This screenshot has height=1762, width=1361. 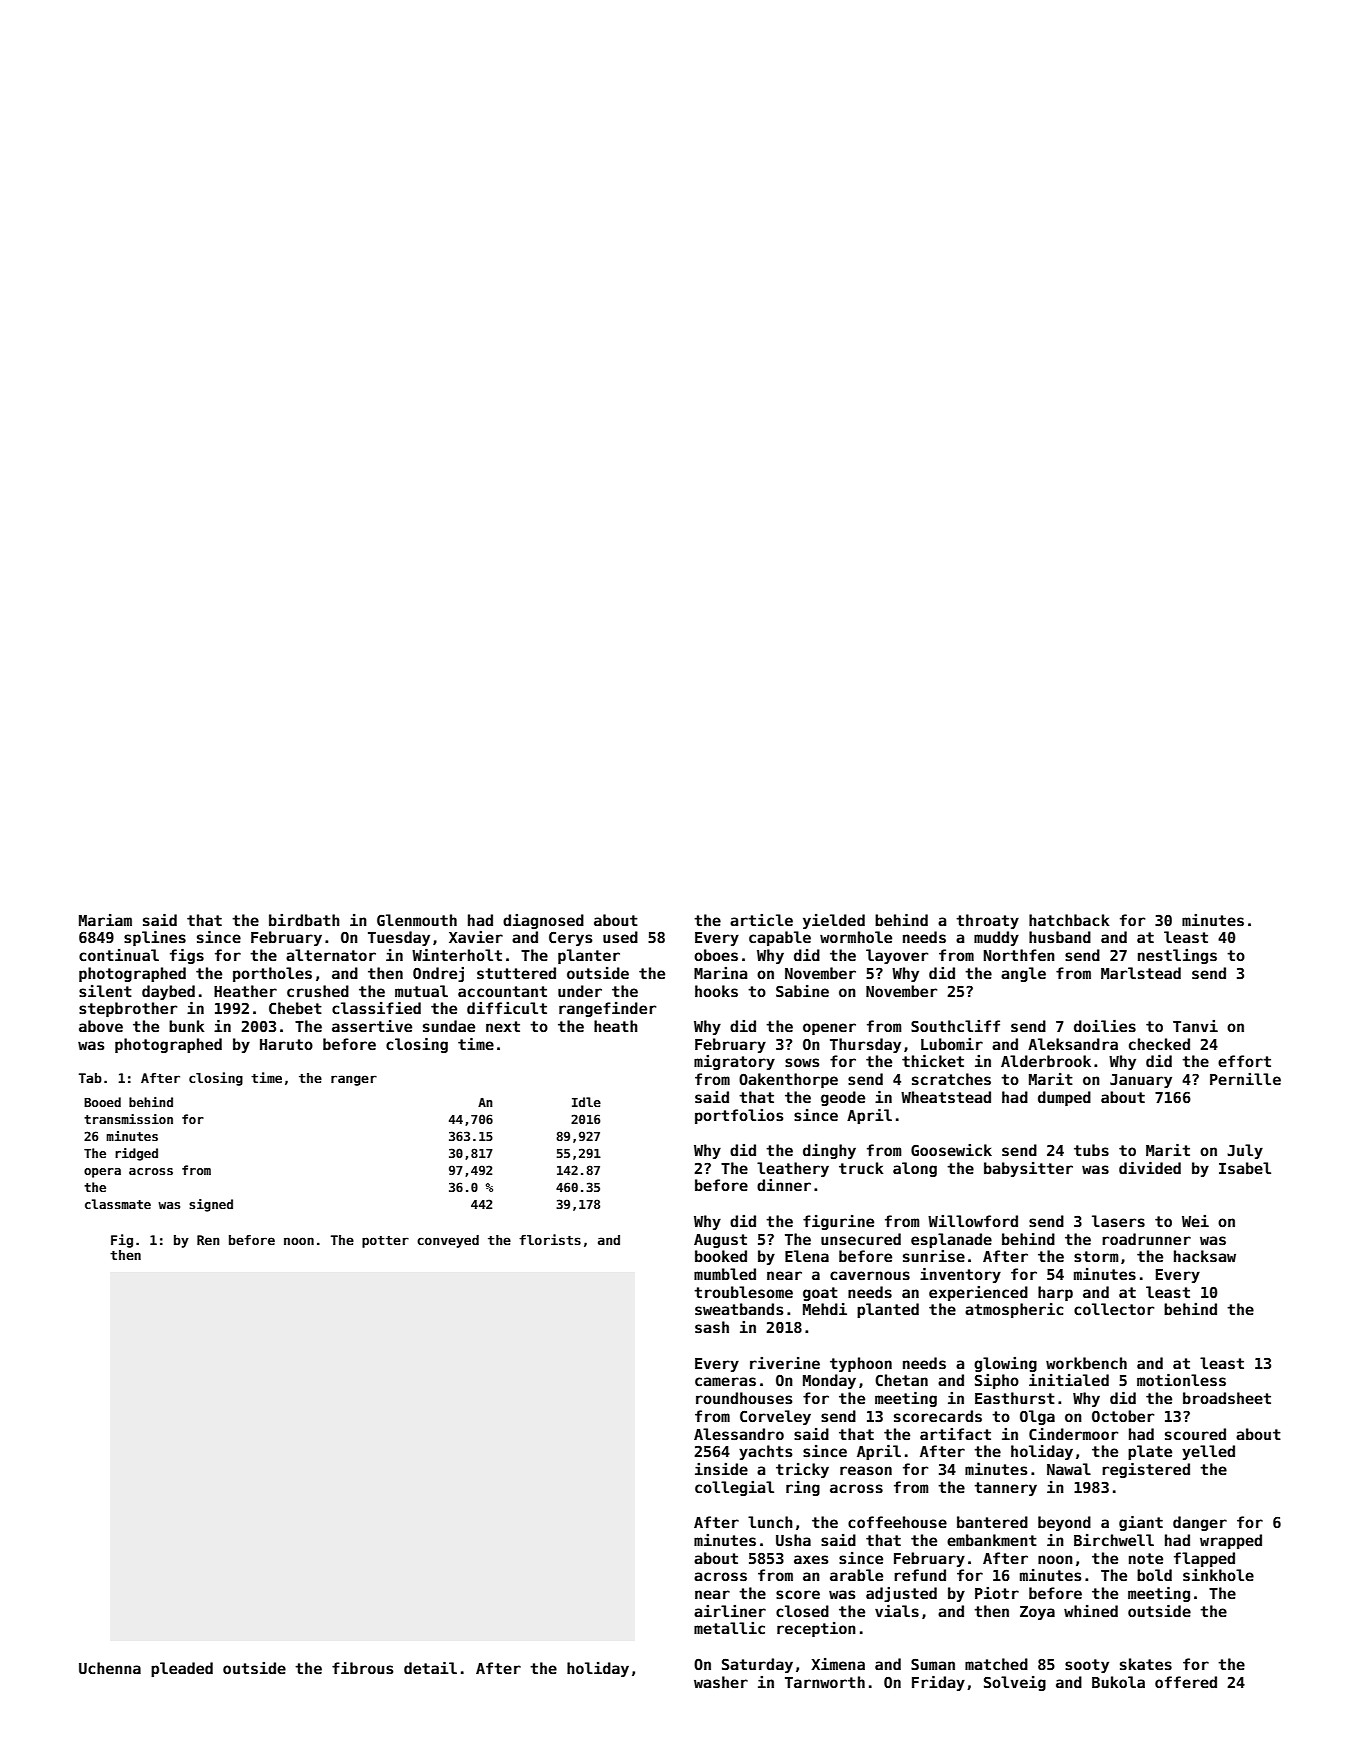 What do you see at coordinates (362, 1668) in the screenshot?
I see `fibrous` at bounding box center [362, 1668].
